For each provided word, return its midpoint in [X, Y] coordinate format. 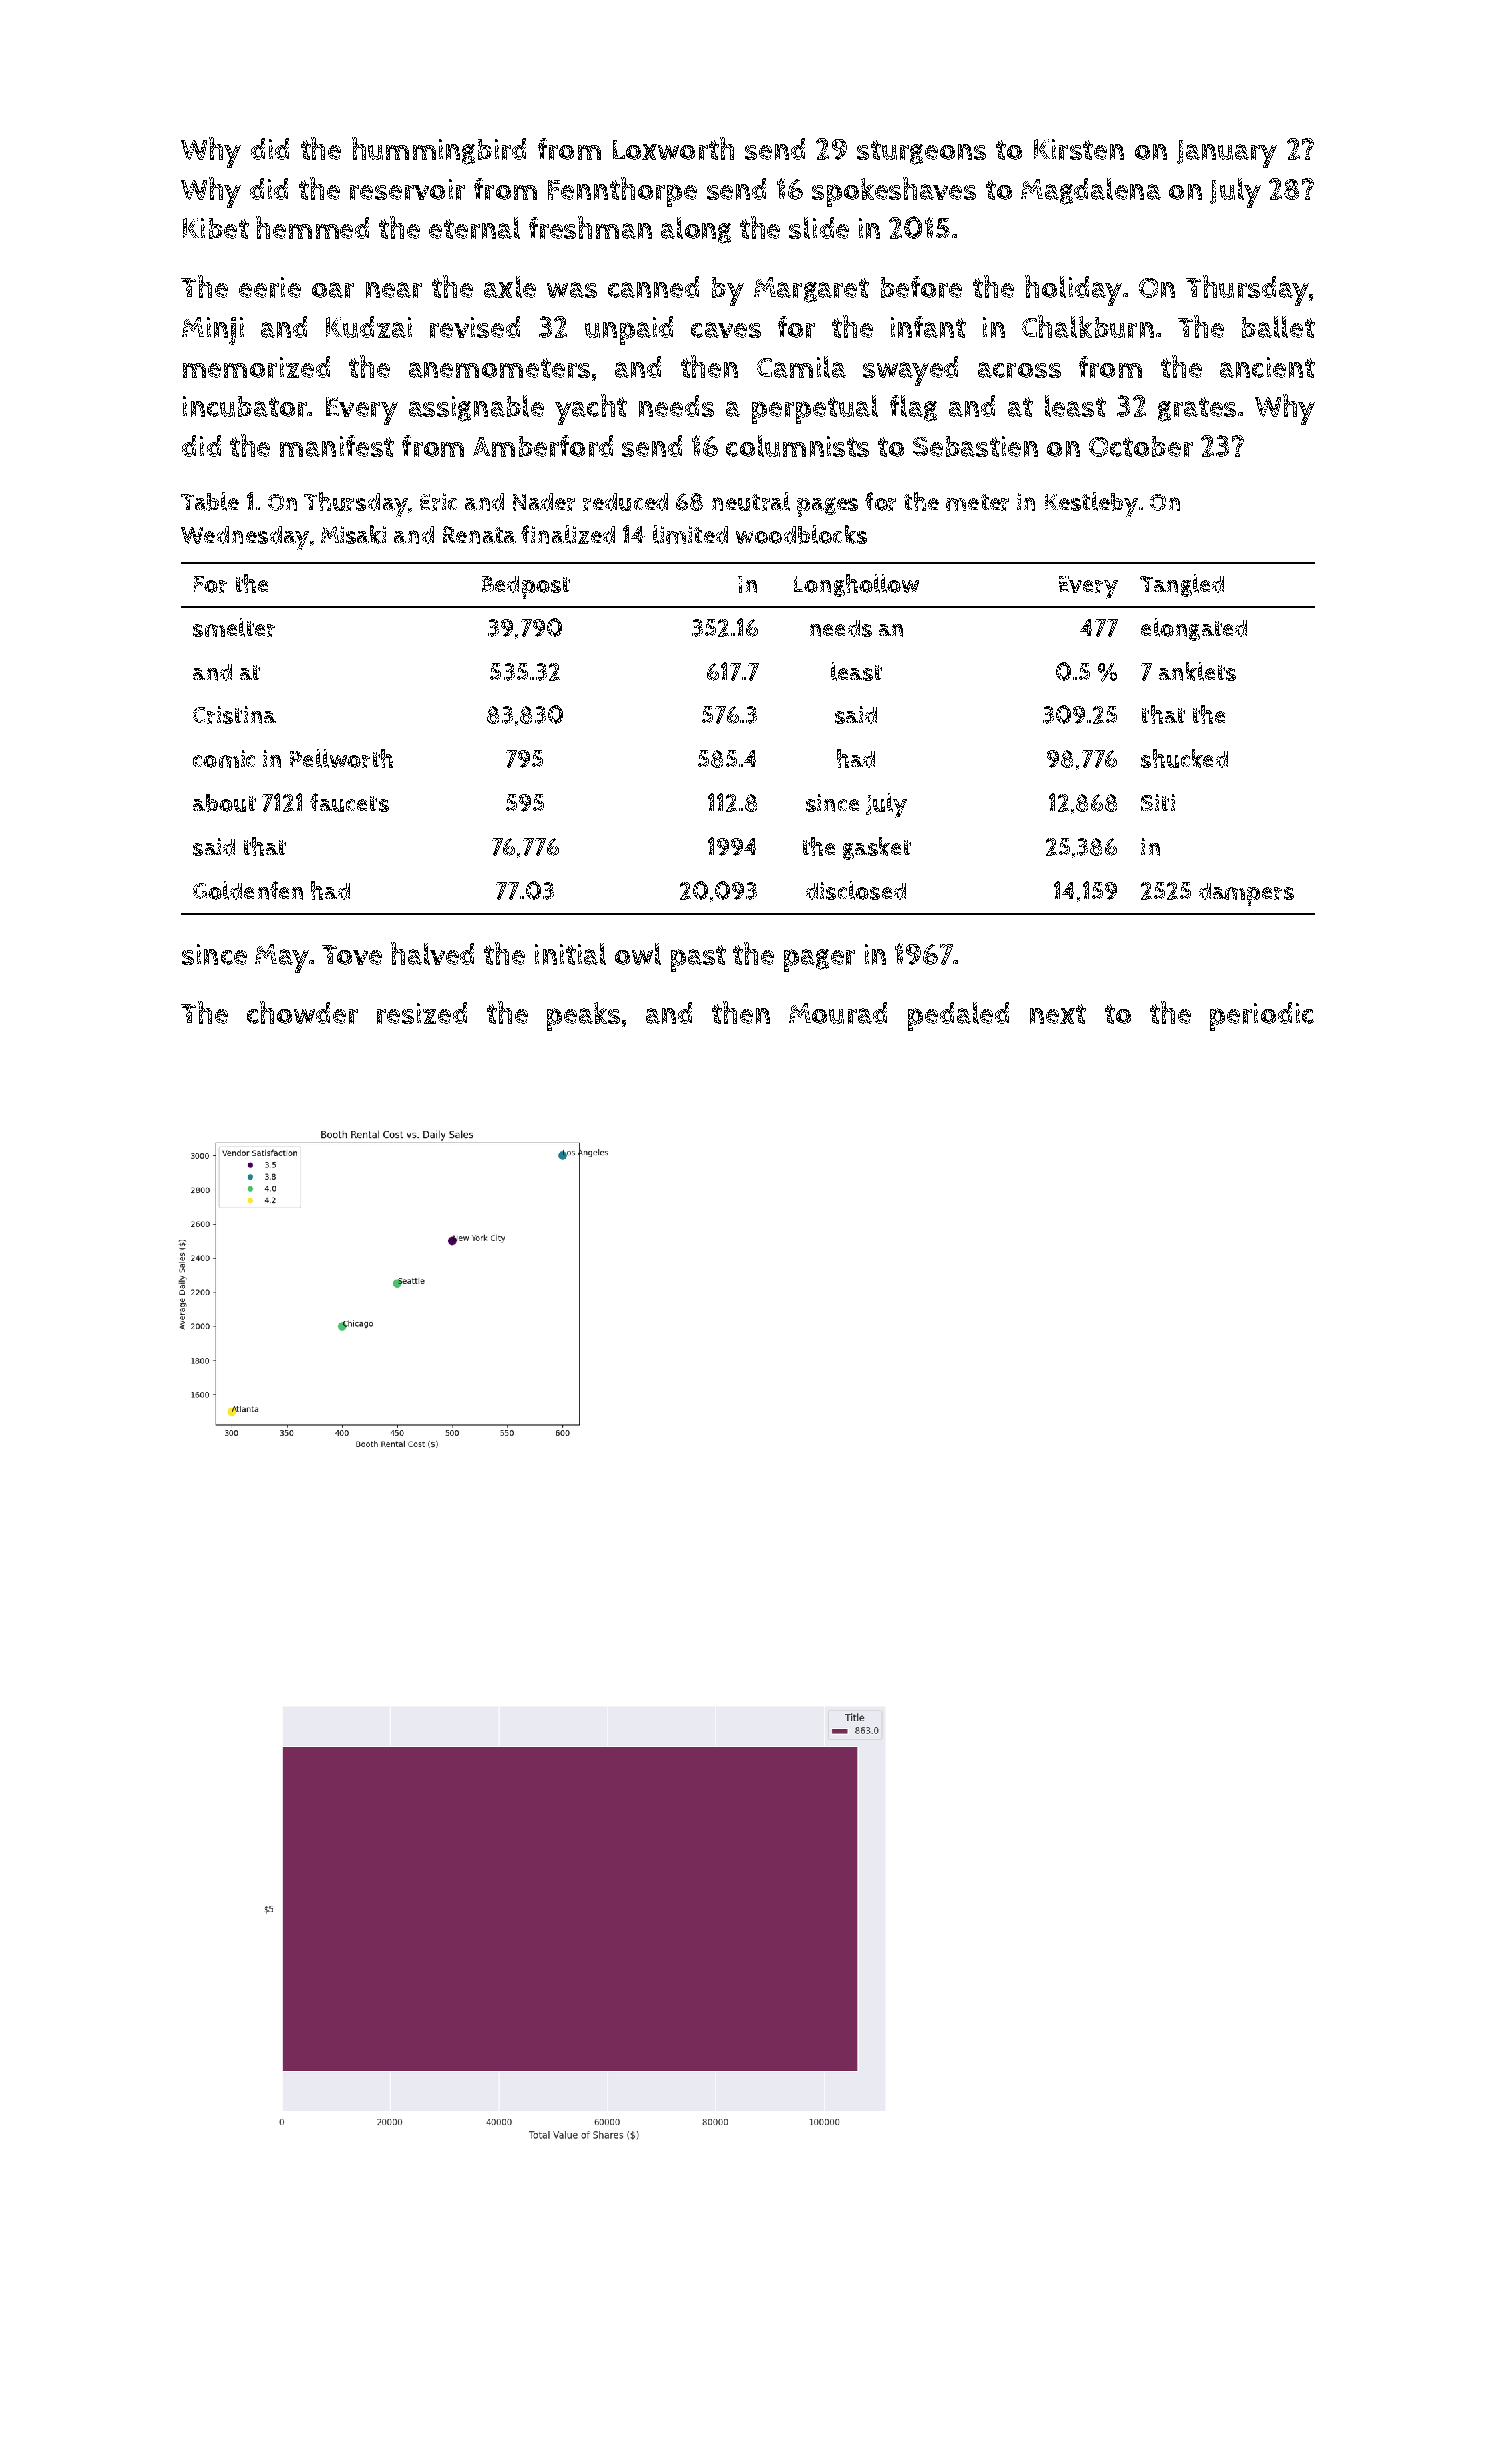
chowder [302, 1012]
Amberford [543, 446]
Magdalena [1091, 191]
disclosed [856, 890]
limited [690, 534]
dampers [1246, 894]
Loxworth [673, 148]
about [224, 803]
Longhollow [856, 585]
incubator [245, 406]
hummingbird [439, 151]
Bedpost [526, 587]
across [1019, 370]
